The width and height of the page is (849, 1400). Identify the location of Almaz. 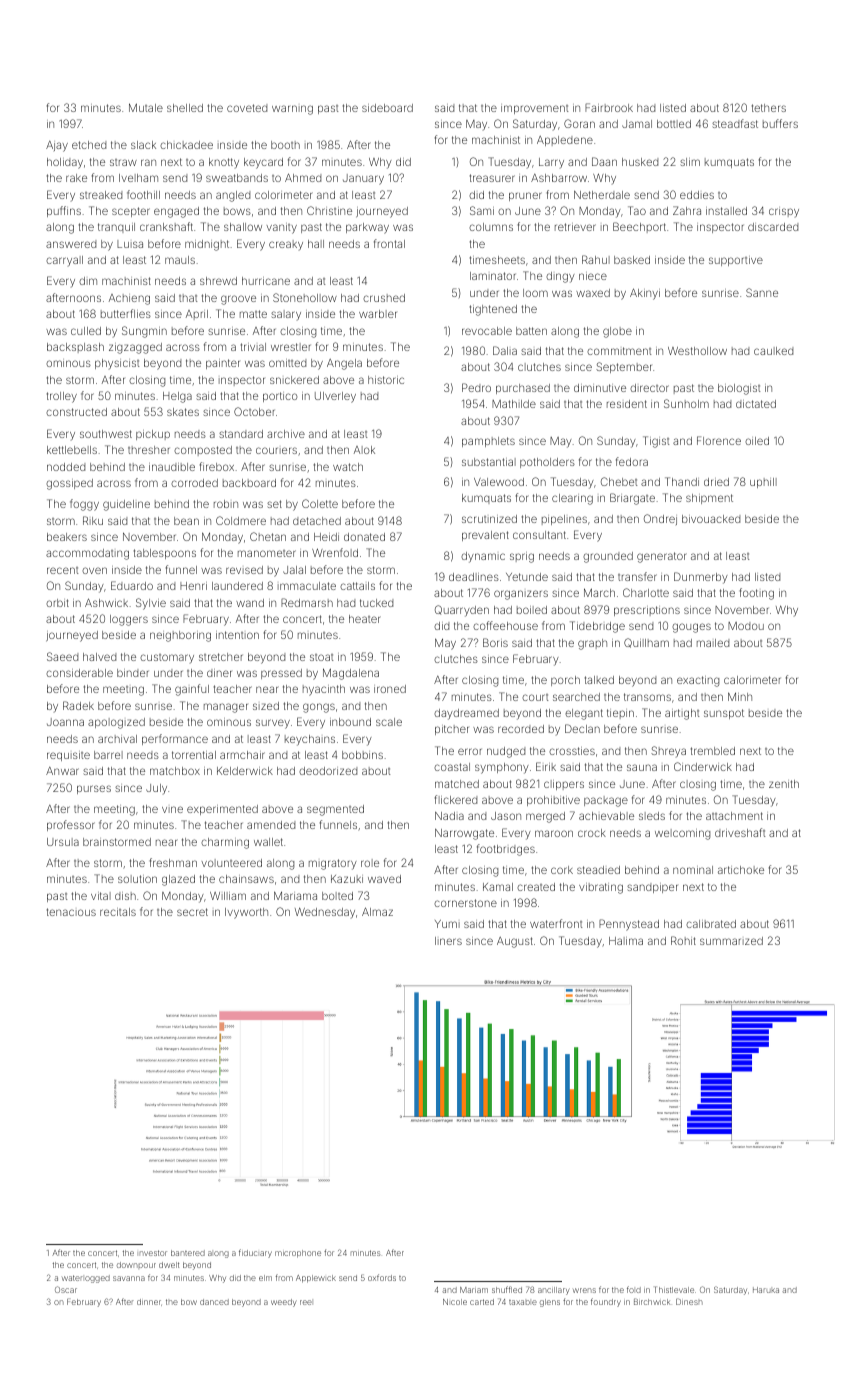
(377, 911).
